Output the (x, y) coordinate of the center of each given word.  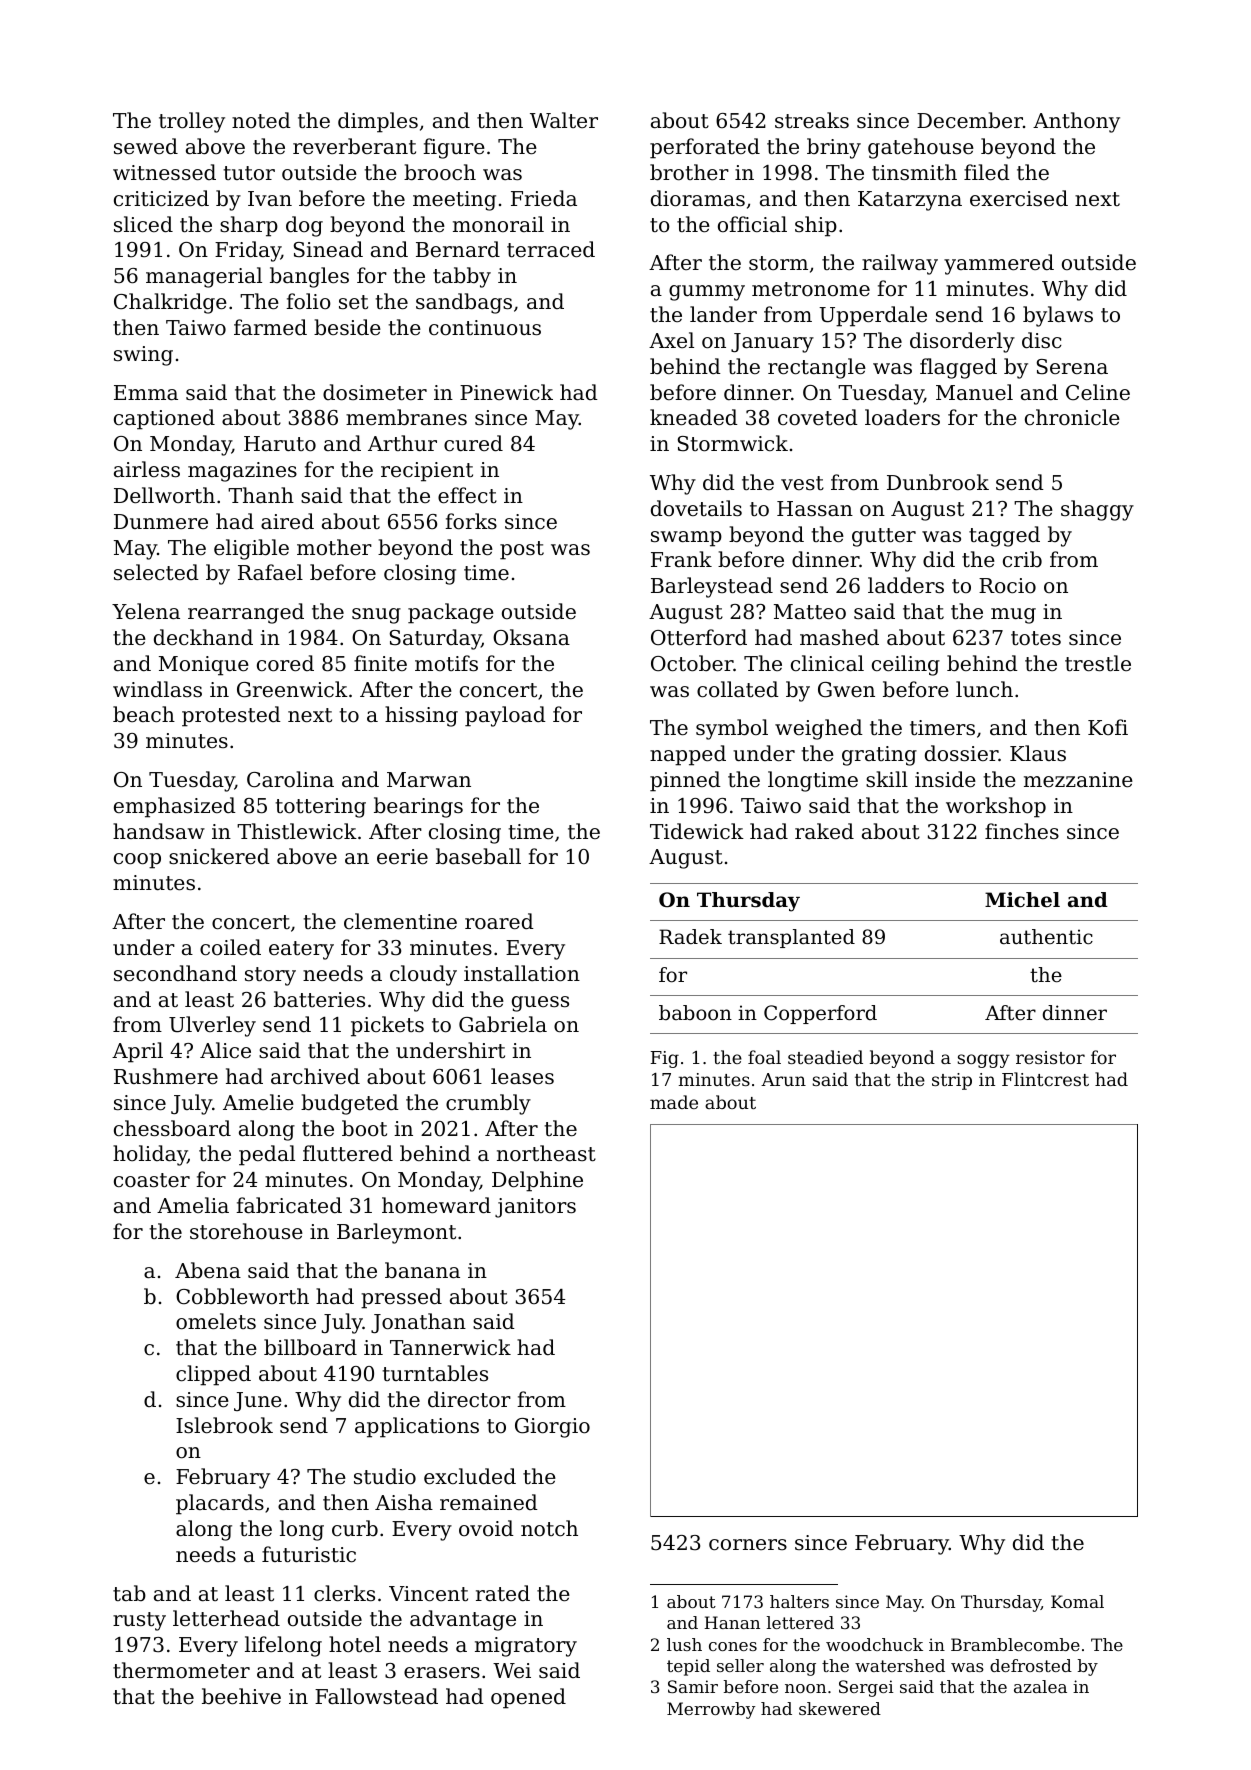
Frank (681, 559)
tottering (320, 808)
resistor (1050, 1057)
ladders (906, 585)
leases (522, 1076)
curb (355, 1528)
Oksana (531, 637)
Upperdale (873, 316)
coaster (152, 1180)
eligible (251, 549)
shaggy (1097, 510)
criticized (161, 198)
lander (723, 314)
